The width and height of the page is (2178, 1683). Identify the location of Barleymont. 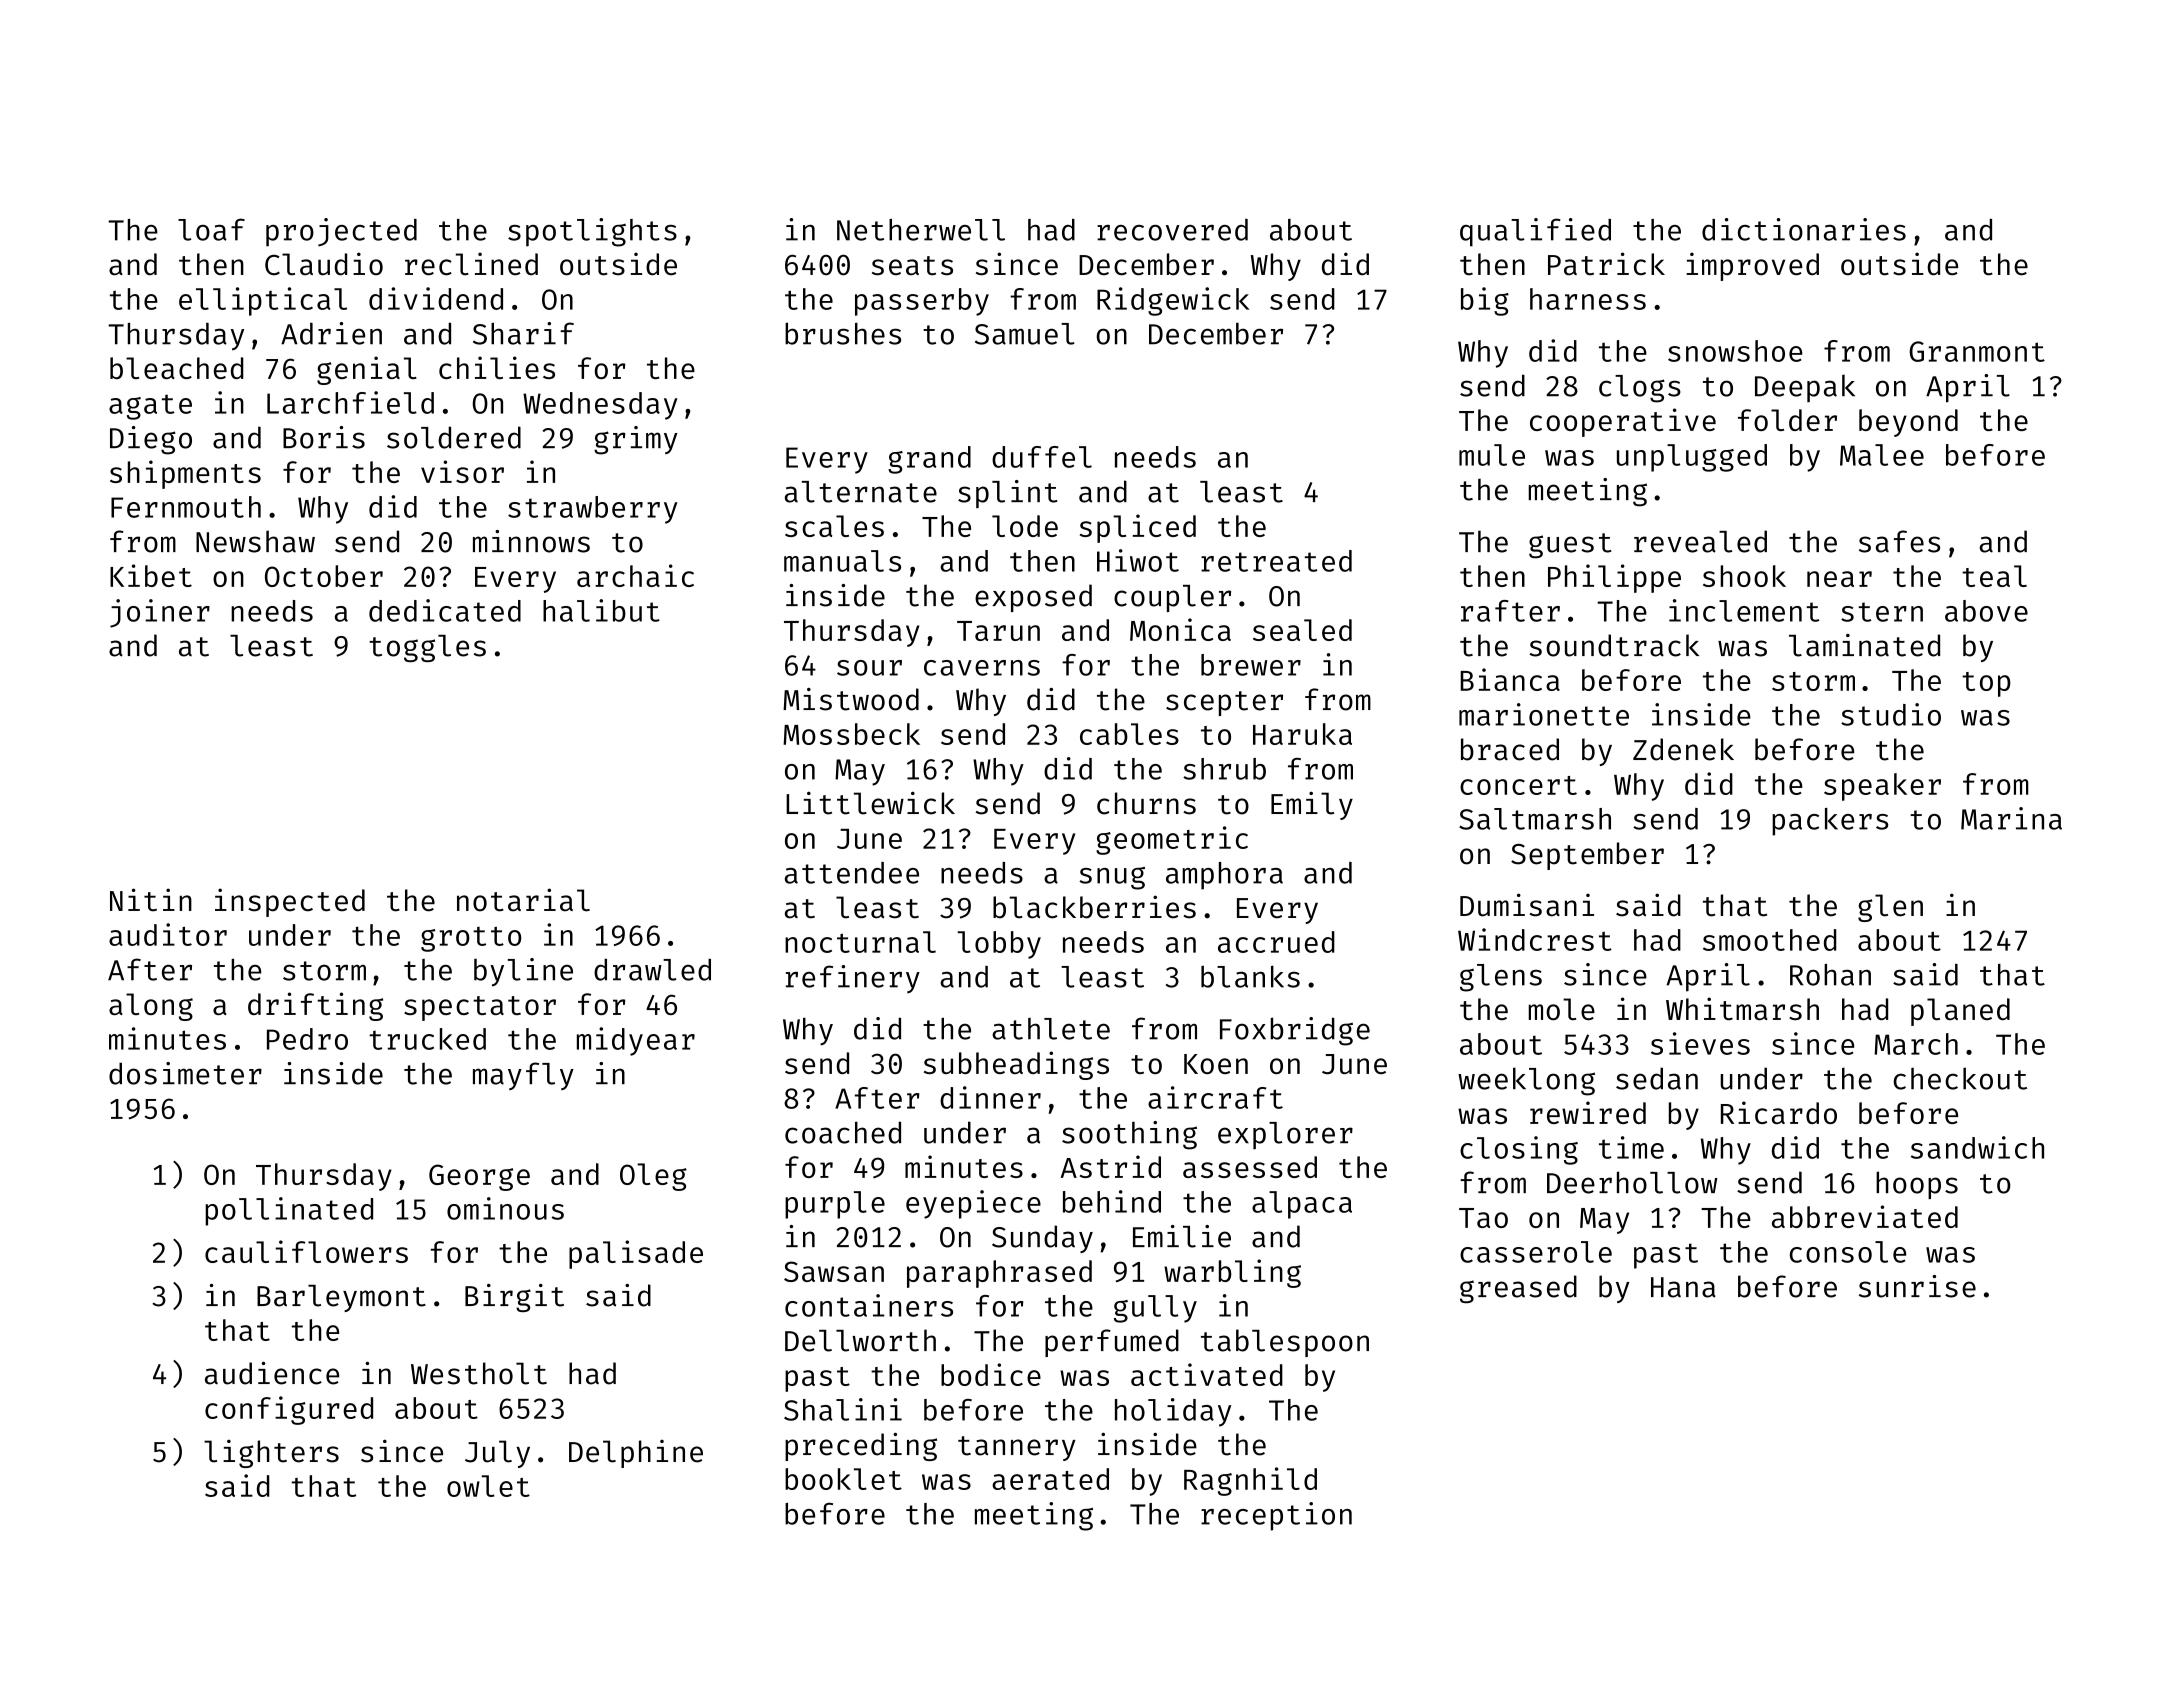
(341, 1298).
